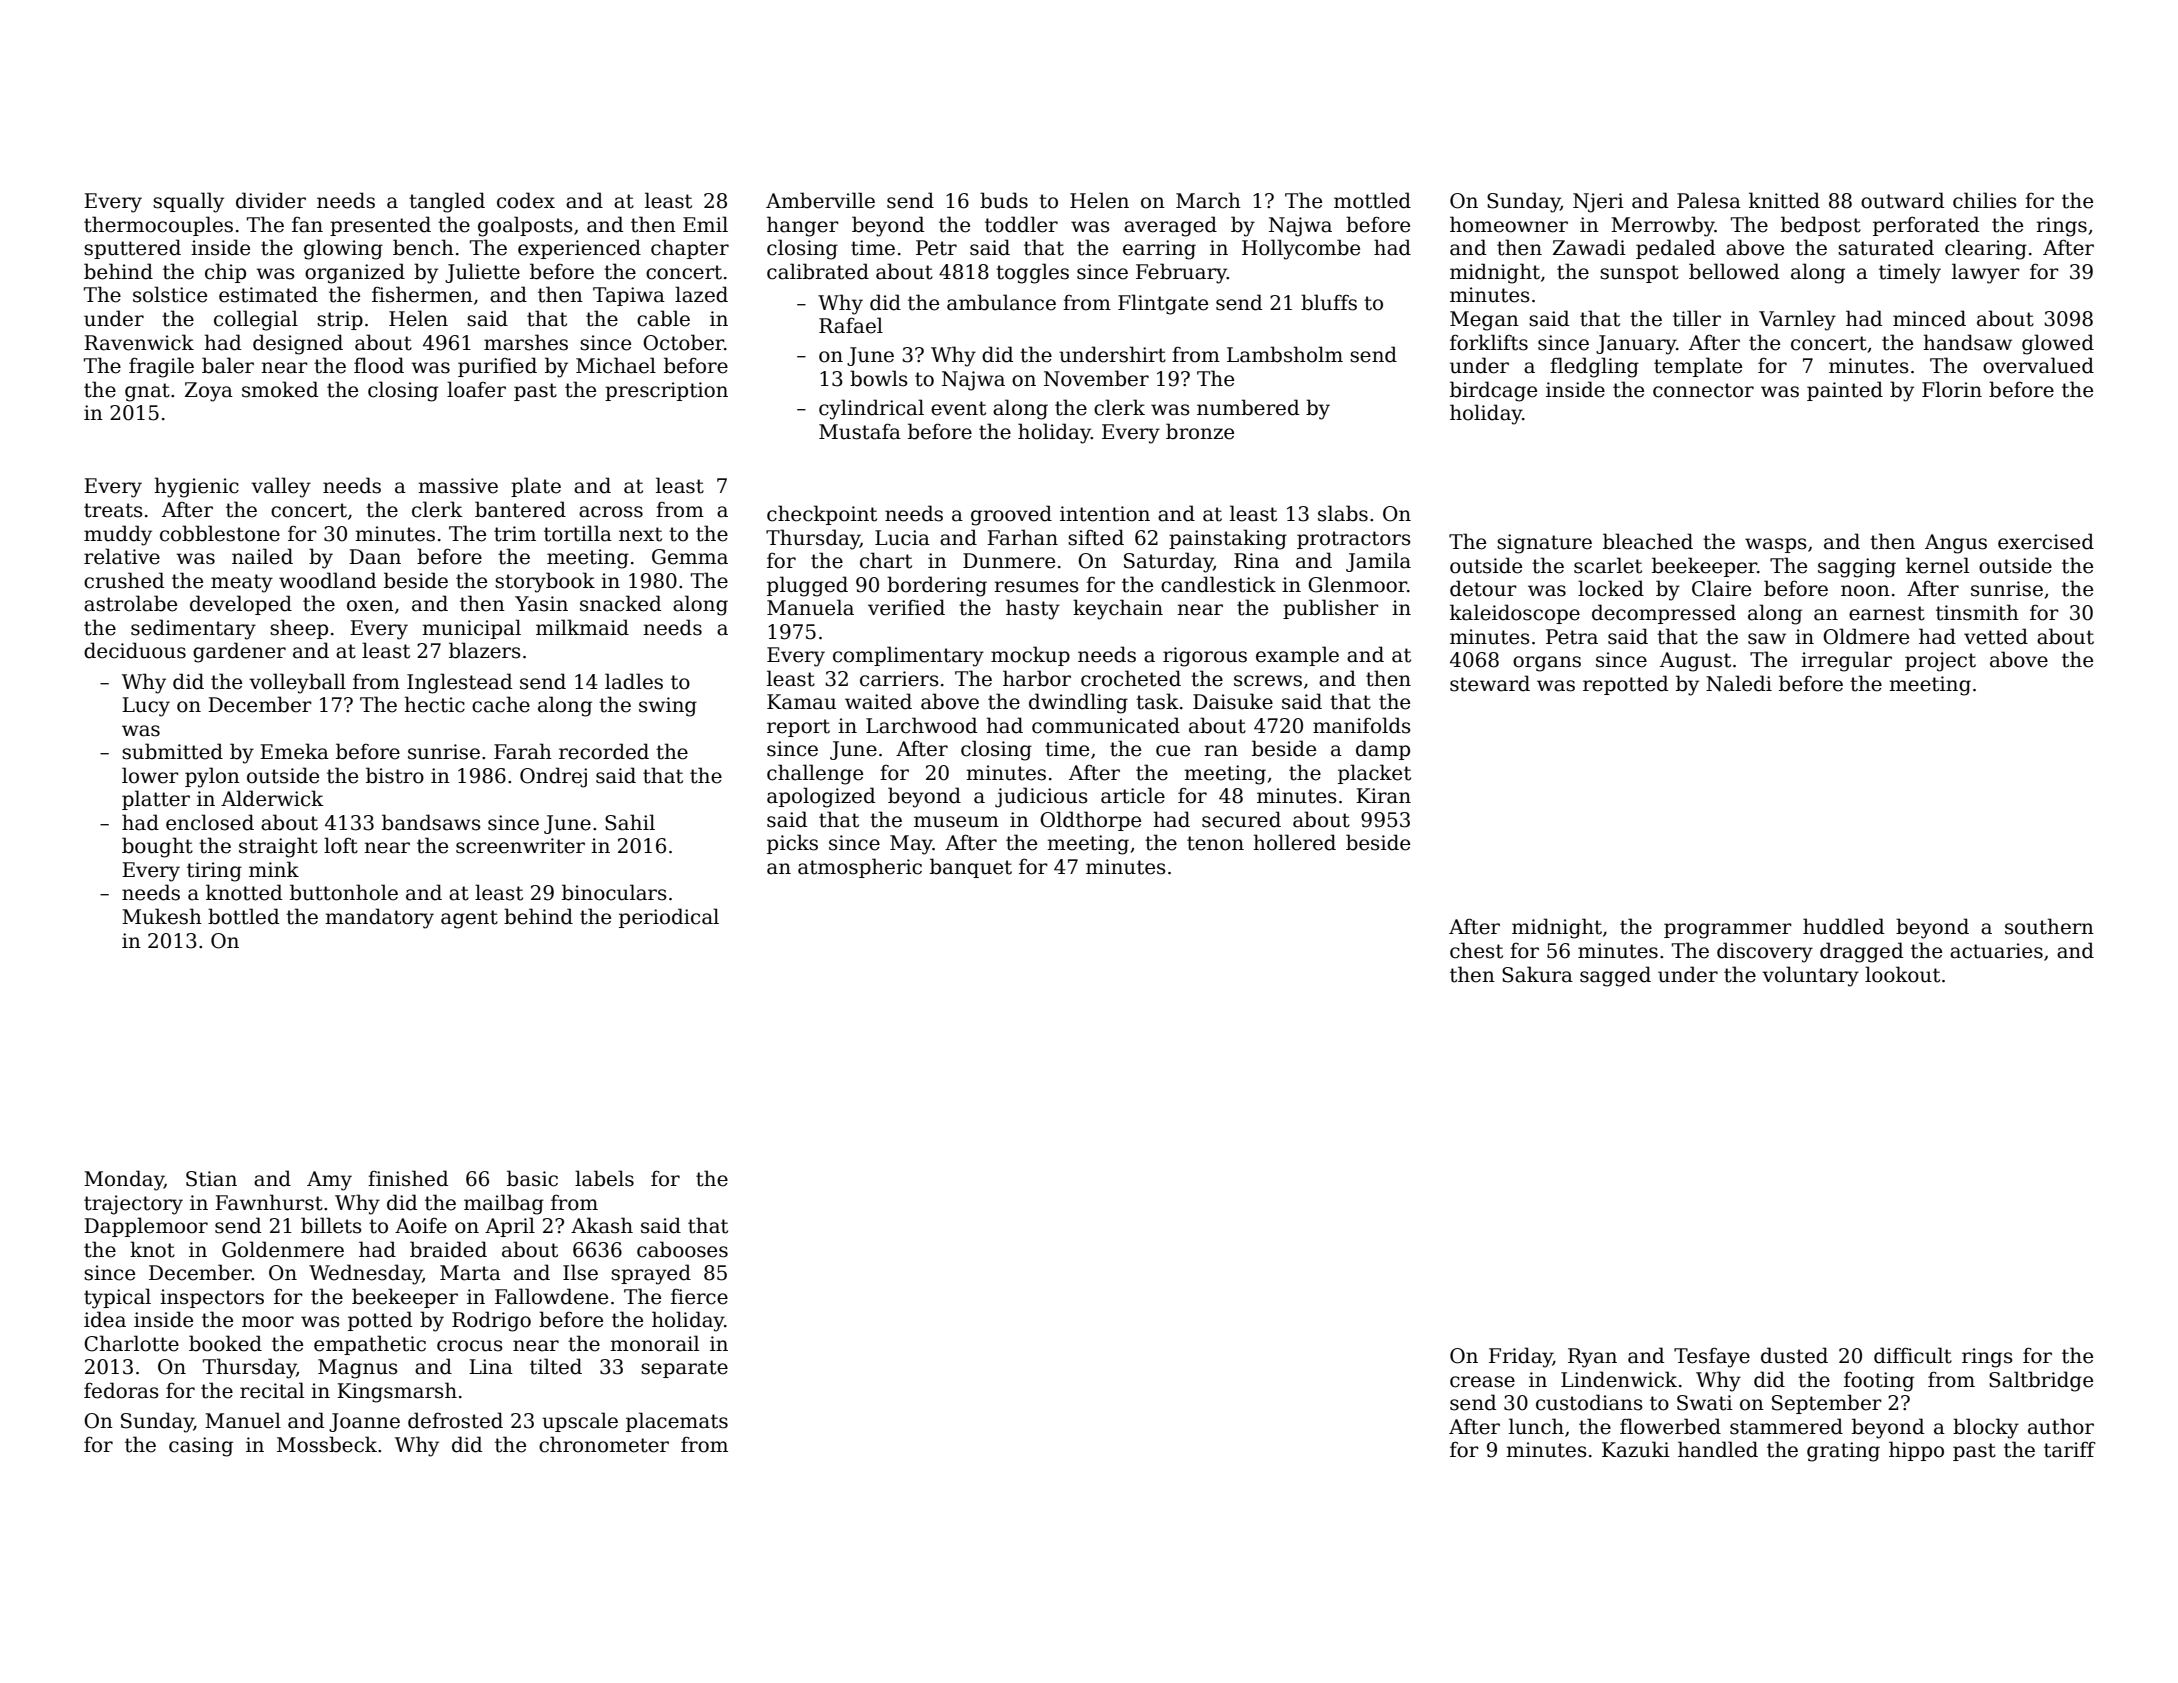  Describe the element at coordinates (491, 1367) in the image. I see `Lina` at that location.
